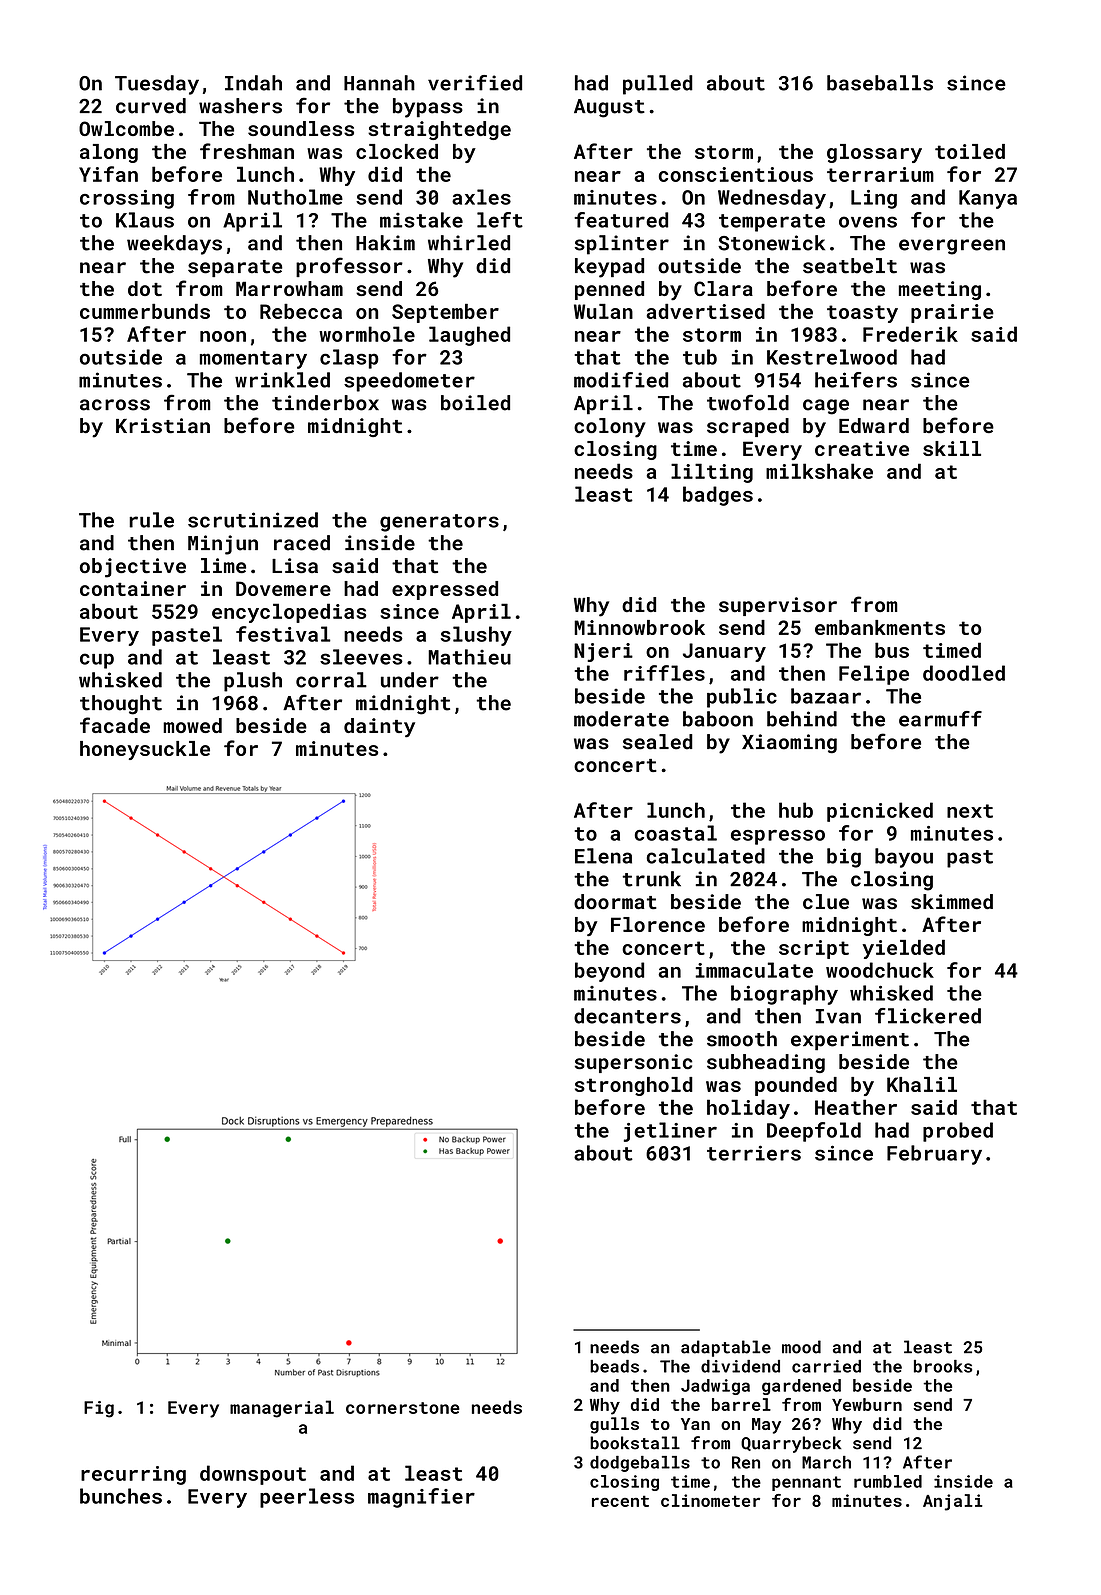  Describe the element at coordinates (133, 588) in the page. I see `container` at that location.
